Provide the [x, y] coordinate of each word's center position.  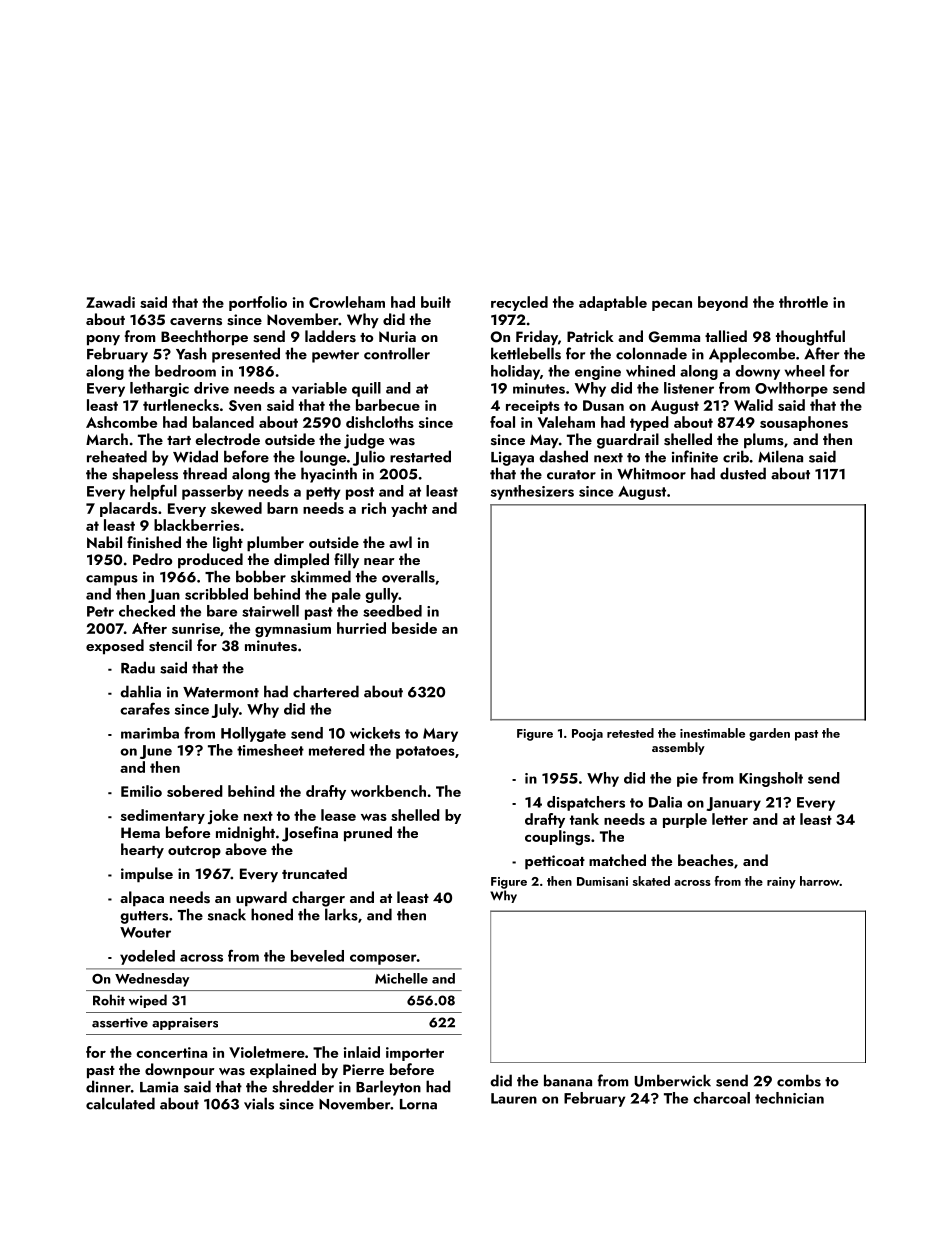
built [436, 302]
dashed [563, 456]
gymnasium [293, 630]
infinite [695, 456]
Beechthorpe [204, 338]
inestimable [712, 733]
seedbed [392, 611]
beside [414, 628]
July [225, 710]
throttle [803, 302]
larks [341, 914]
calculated [120, 1103]
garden [769, 734]
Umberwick [673, 1080]
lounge [323, 458]
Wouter [145, 932]
